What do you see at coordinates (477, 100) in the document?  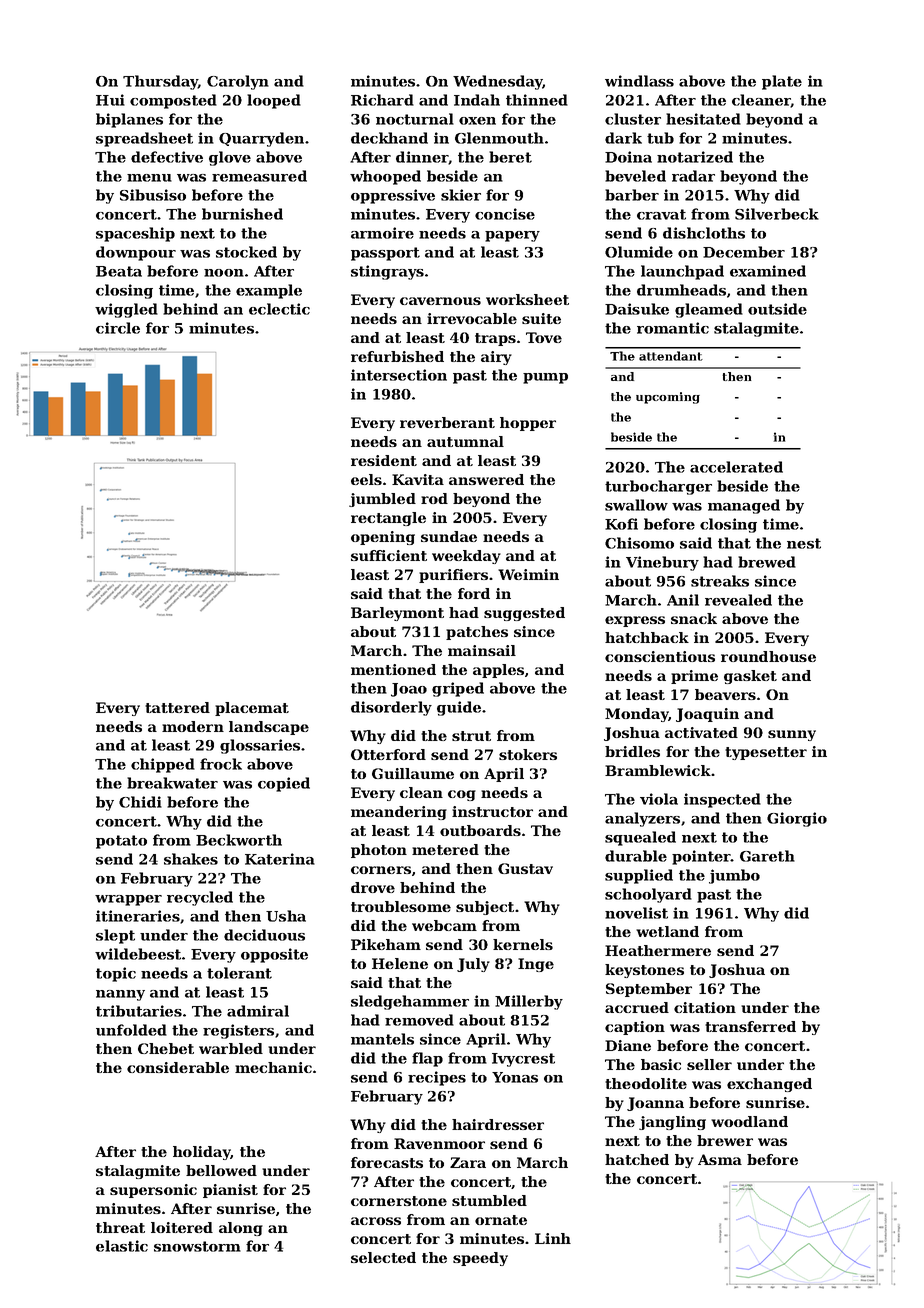 I see `Indah` at bounding box center [477, 100].
